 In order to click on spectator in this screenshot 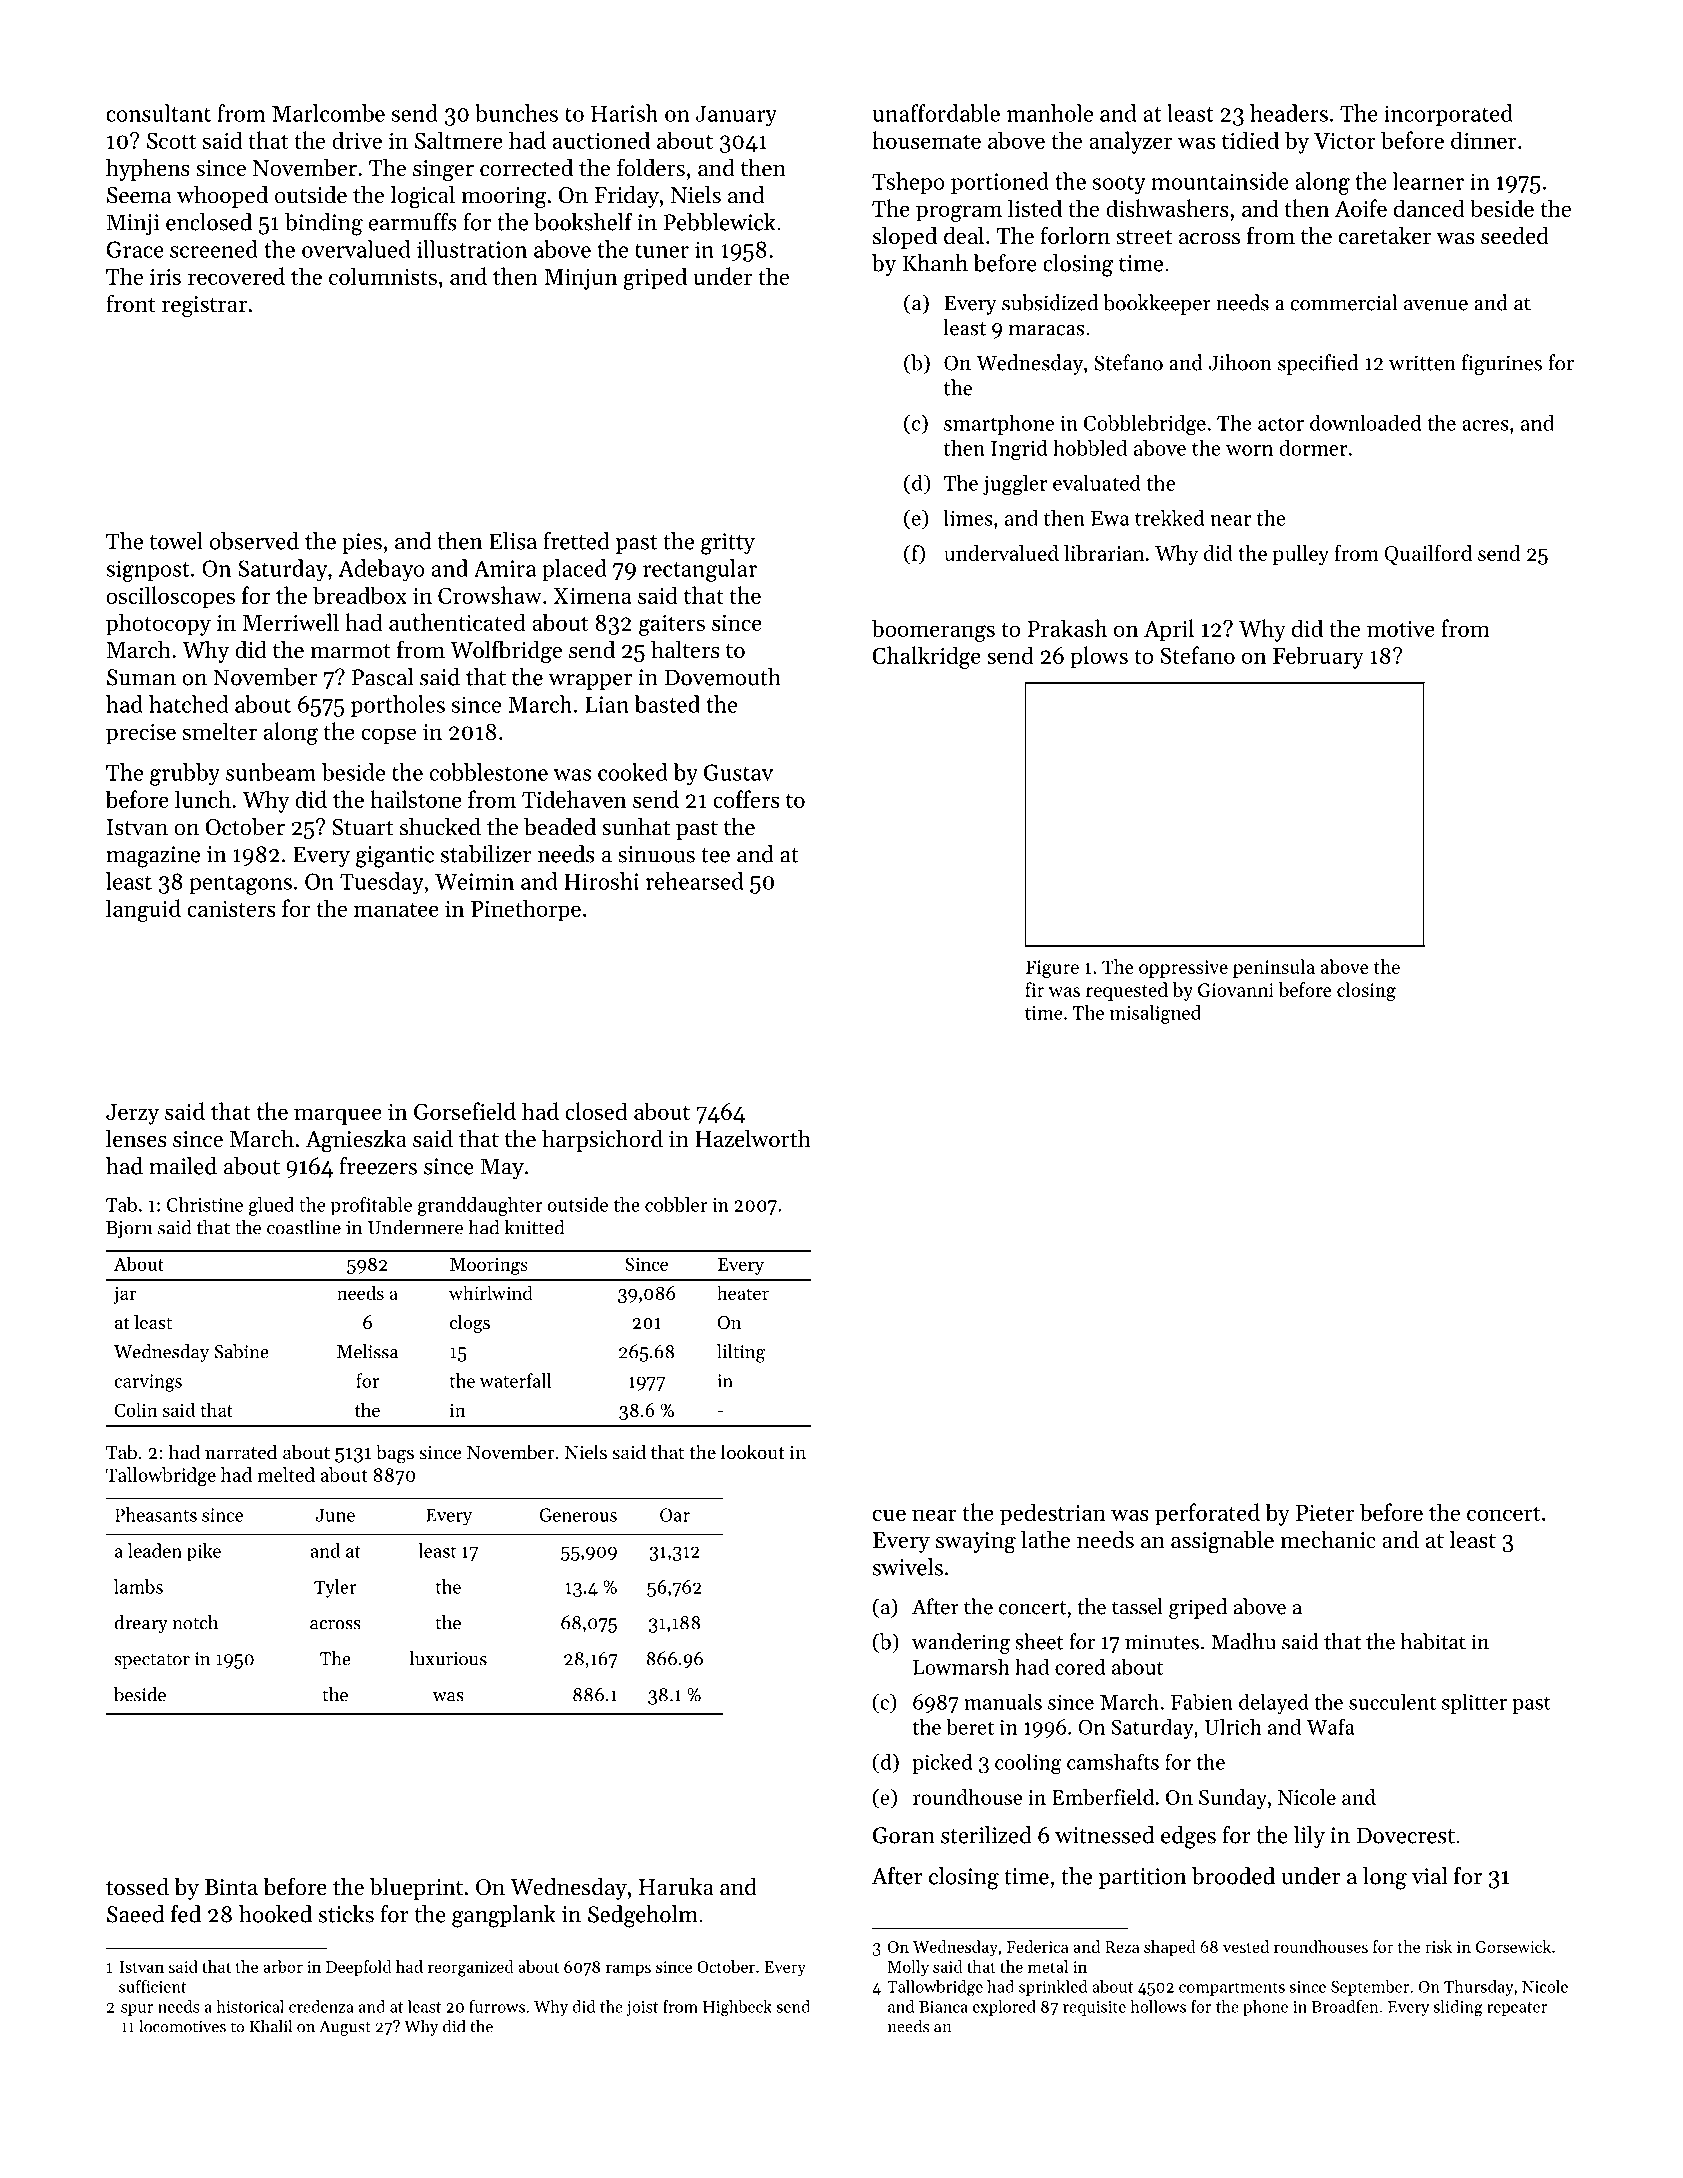, I will do `click(152, 1661)`.
